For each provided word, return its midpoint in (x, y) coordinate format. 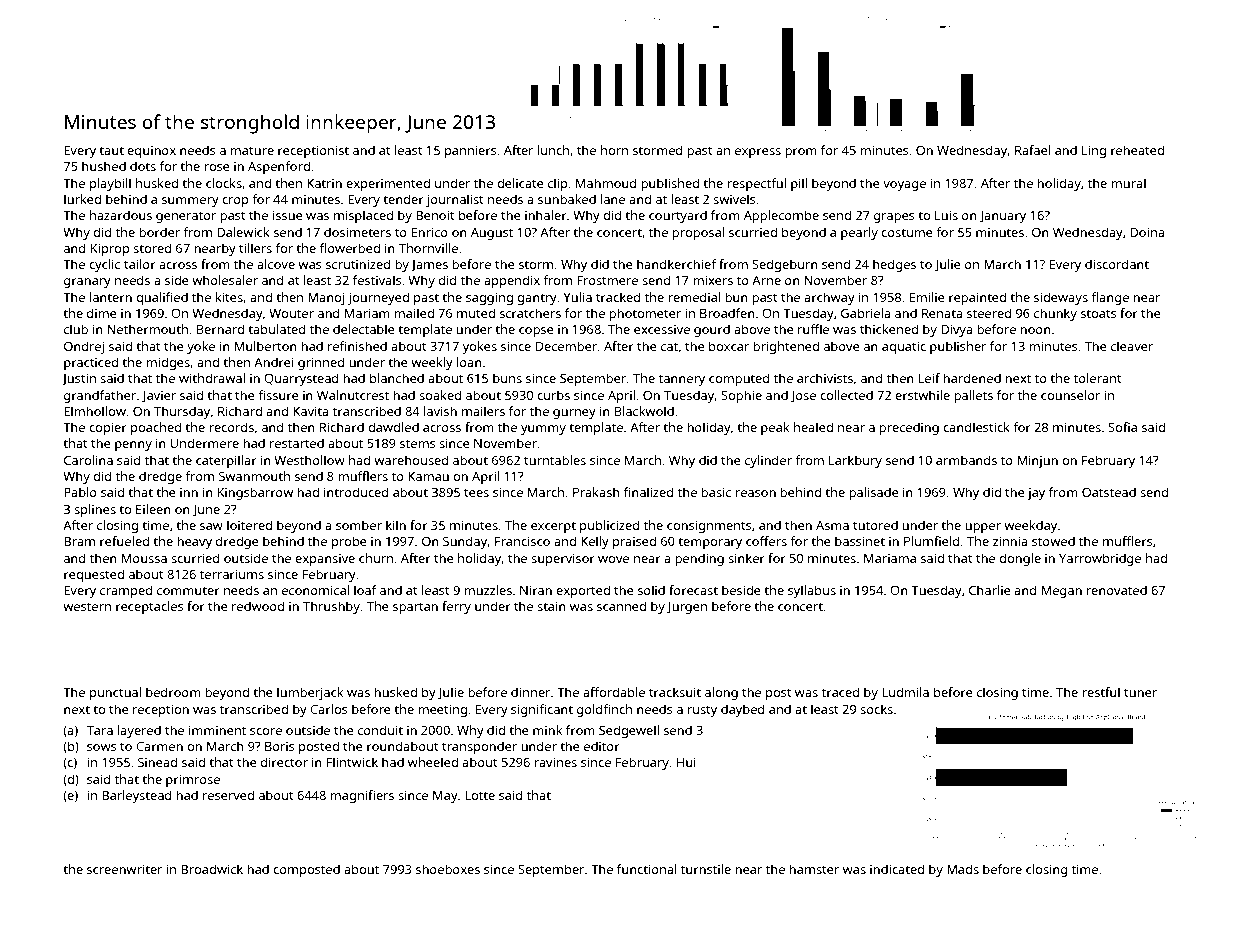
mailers (483, 411)
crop (235, 202)
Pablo (80, 492)
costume (907, 233)
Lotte (480, 795)
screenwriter (124, 869)
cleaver (1132, 346)
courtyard (678, 216)
